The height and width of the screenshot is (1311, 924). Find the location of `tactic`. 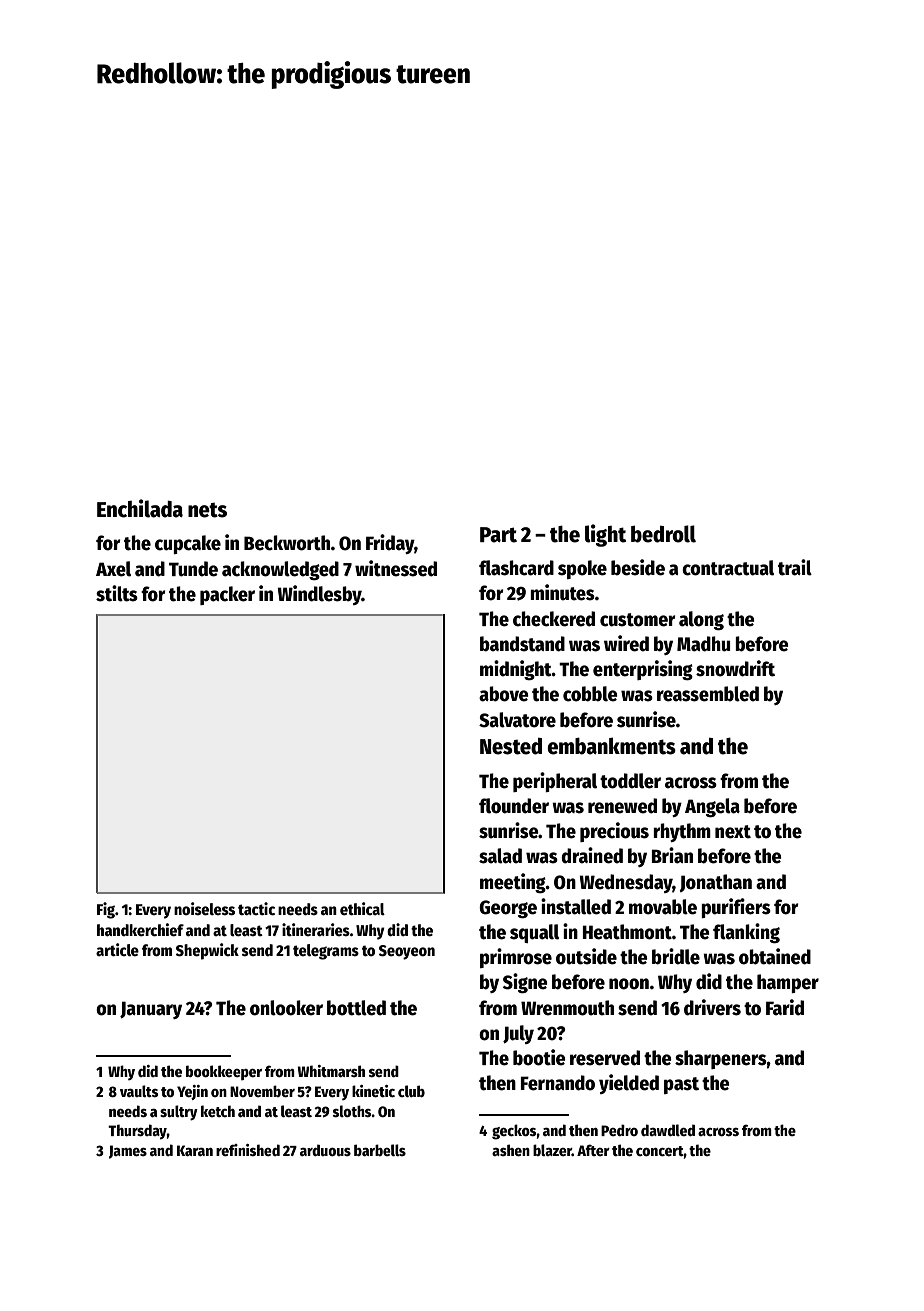

tactic is located at coordinates (256, 909).
